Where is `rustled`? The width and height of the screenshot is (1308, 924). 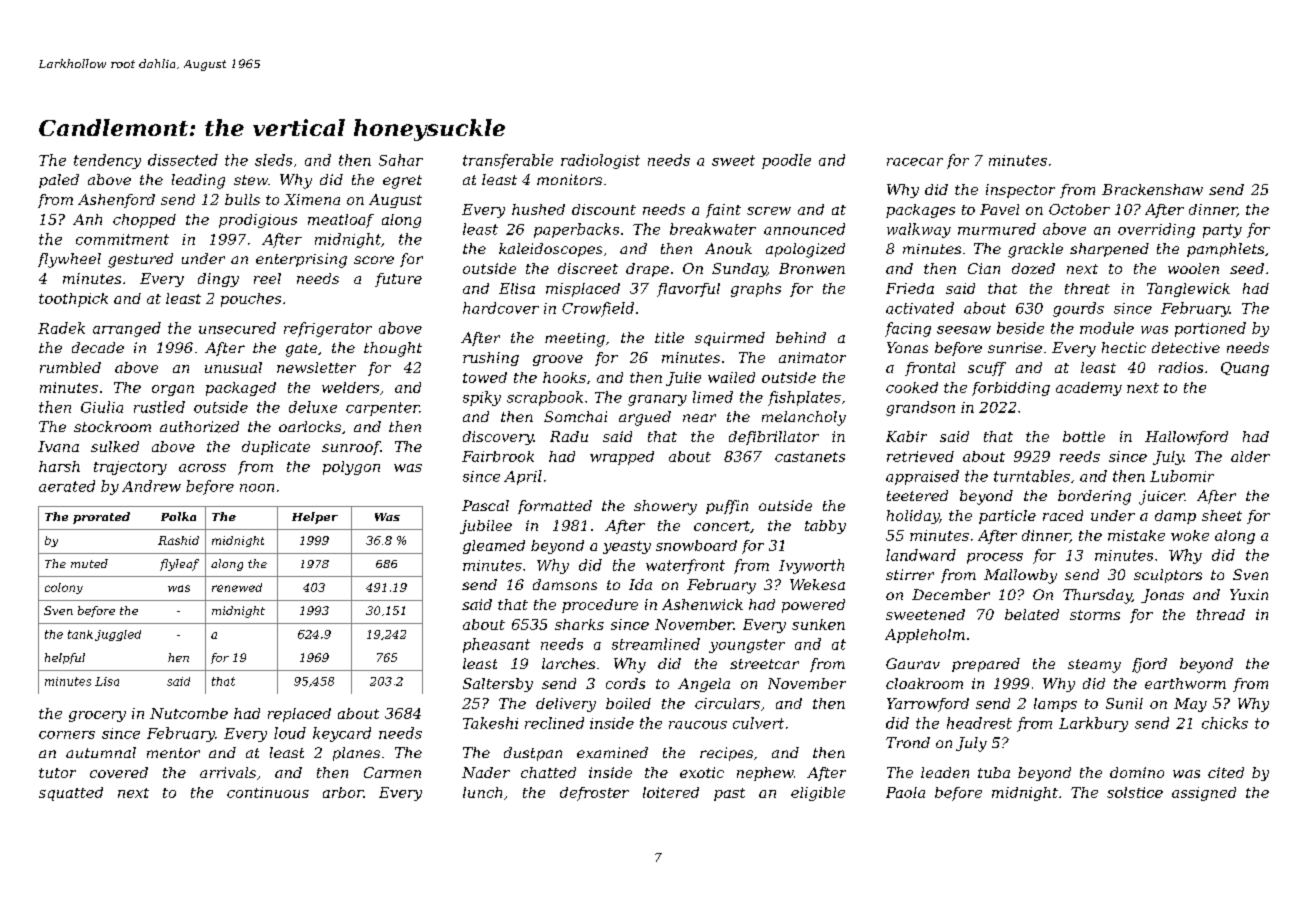 rustled is located at coordinates (159, 407).
